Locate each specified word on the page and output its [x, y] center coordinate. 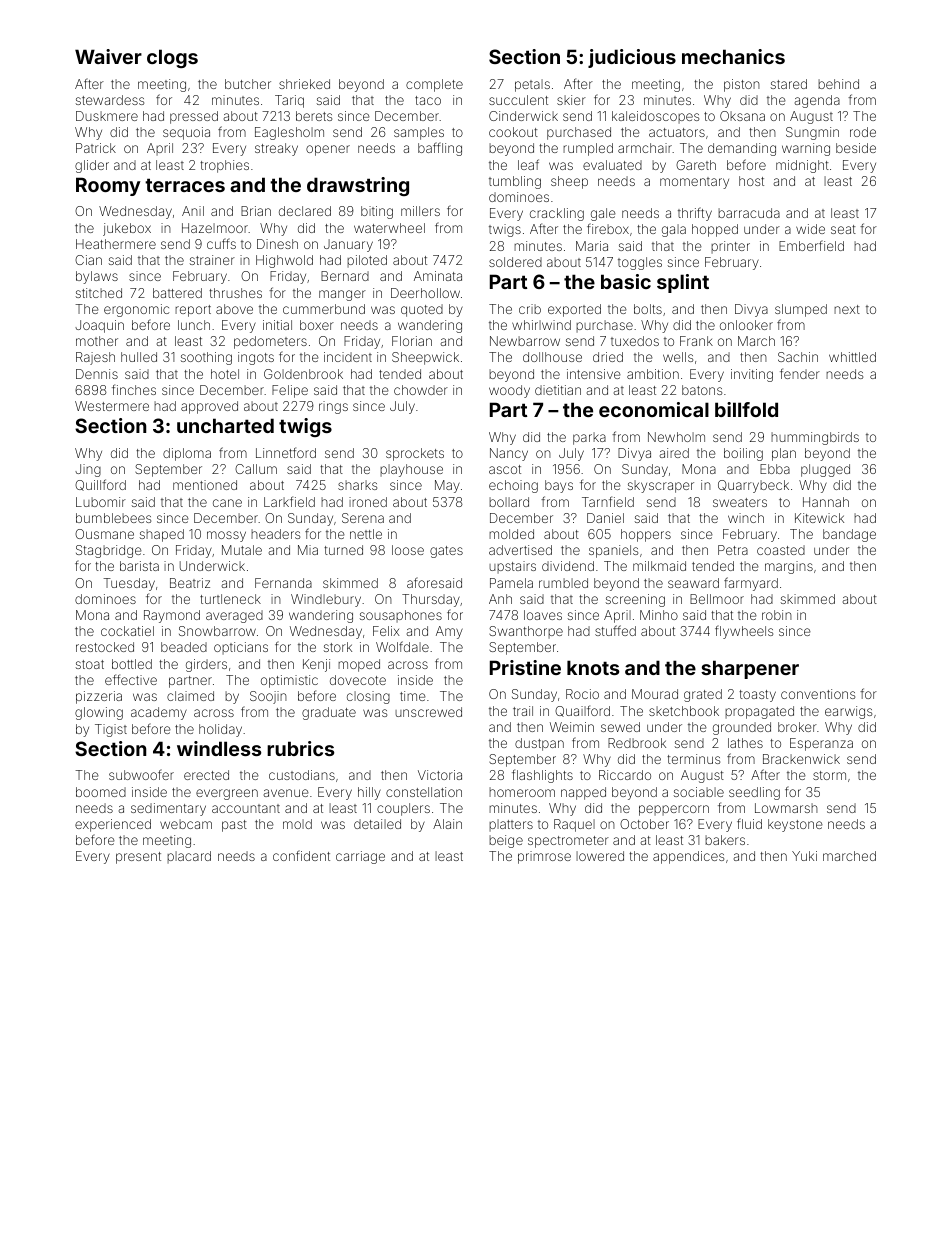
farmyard [751, 584]
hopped [715, 230]
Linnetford [286, 452]
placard [189, 857]
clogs [172, 58]
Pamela [511, 583]
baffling [440, 149]
